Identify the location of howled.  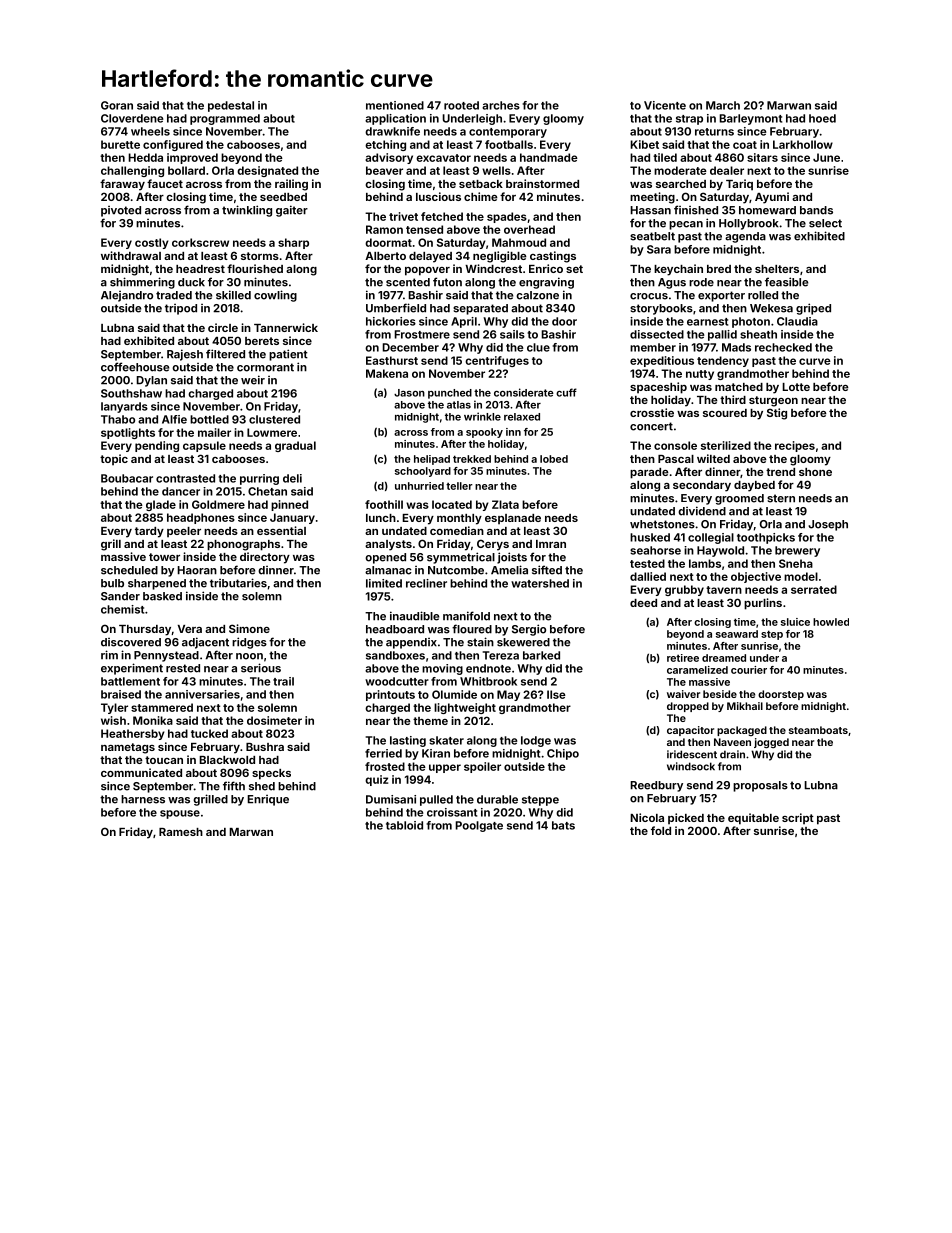
(831, 622).
